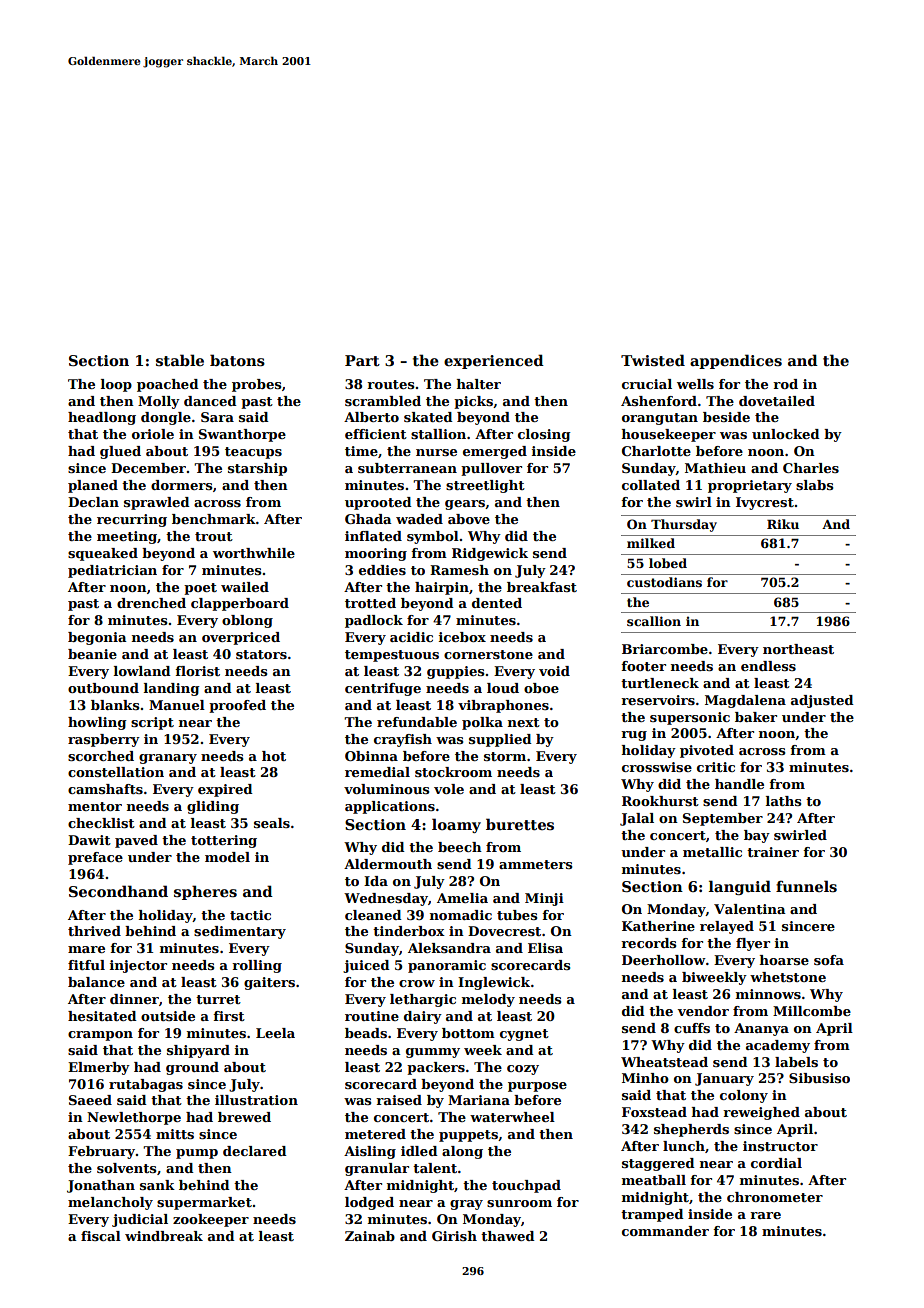 The width and height of the document is (924, 1308). What do you see at coordinates (786, 434) in the document?
I see `unlocked` at bounding box center [786, 434].
